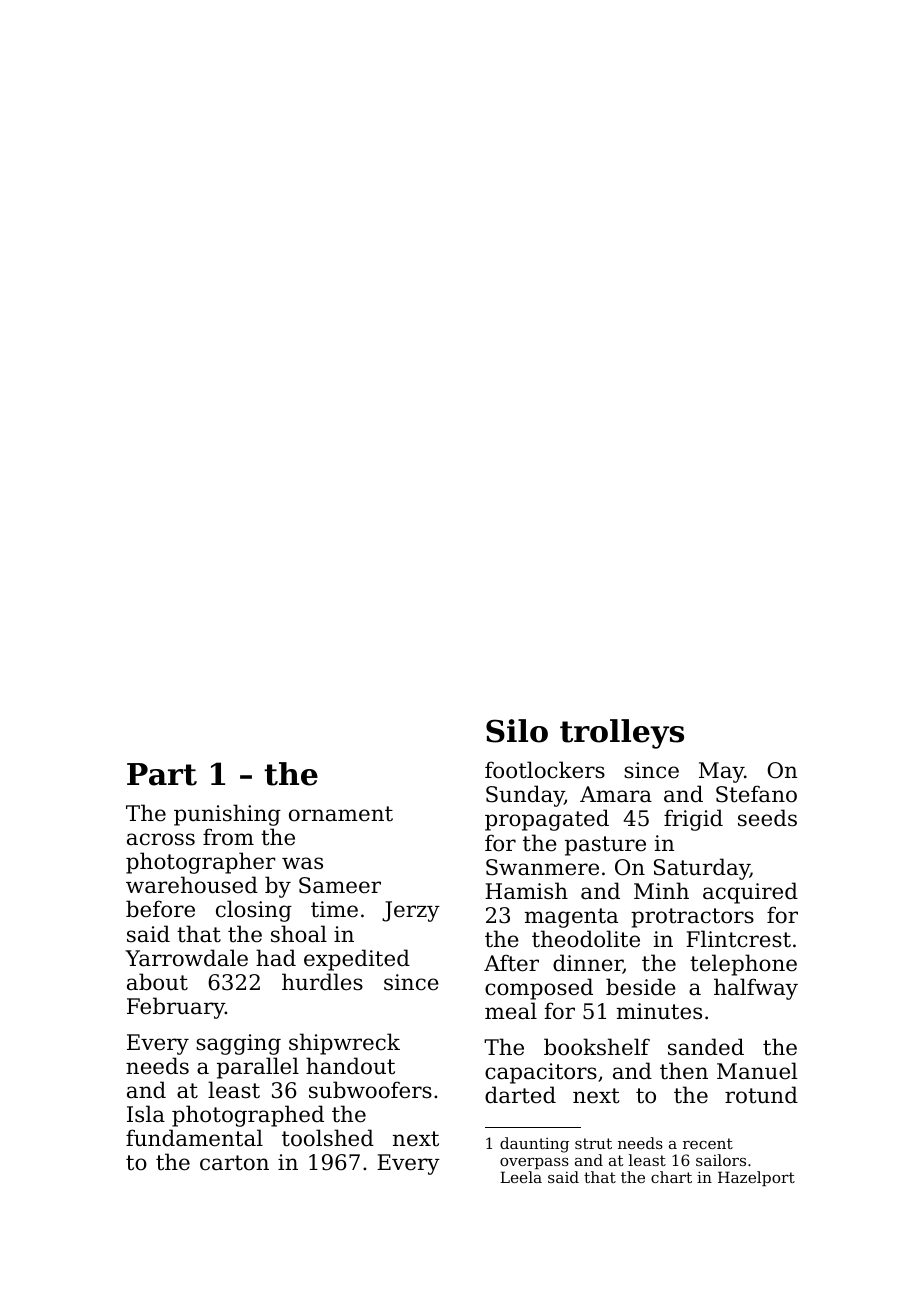 Image resolution: width=924 pixels, height=1311 pixels. Describe the element at coordinates (743, 965) in the screenshot. I see `telephone` at that location.
